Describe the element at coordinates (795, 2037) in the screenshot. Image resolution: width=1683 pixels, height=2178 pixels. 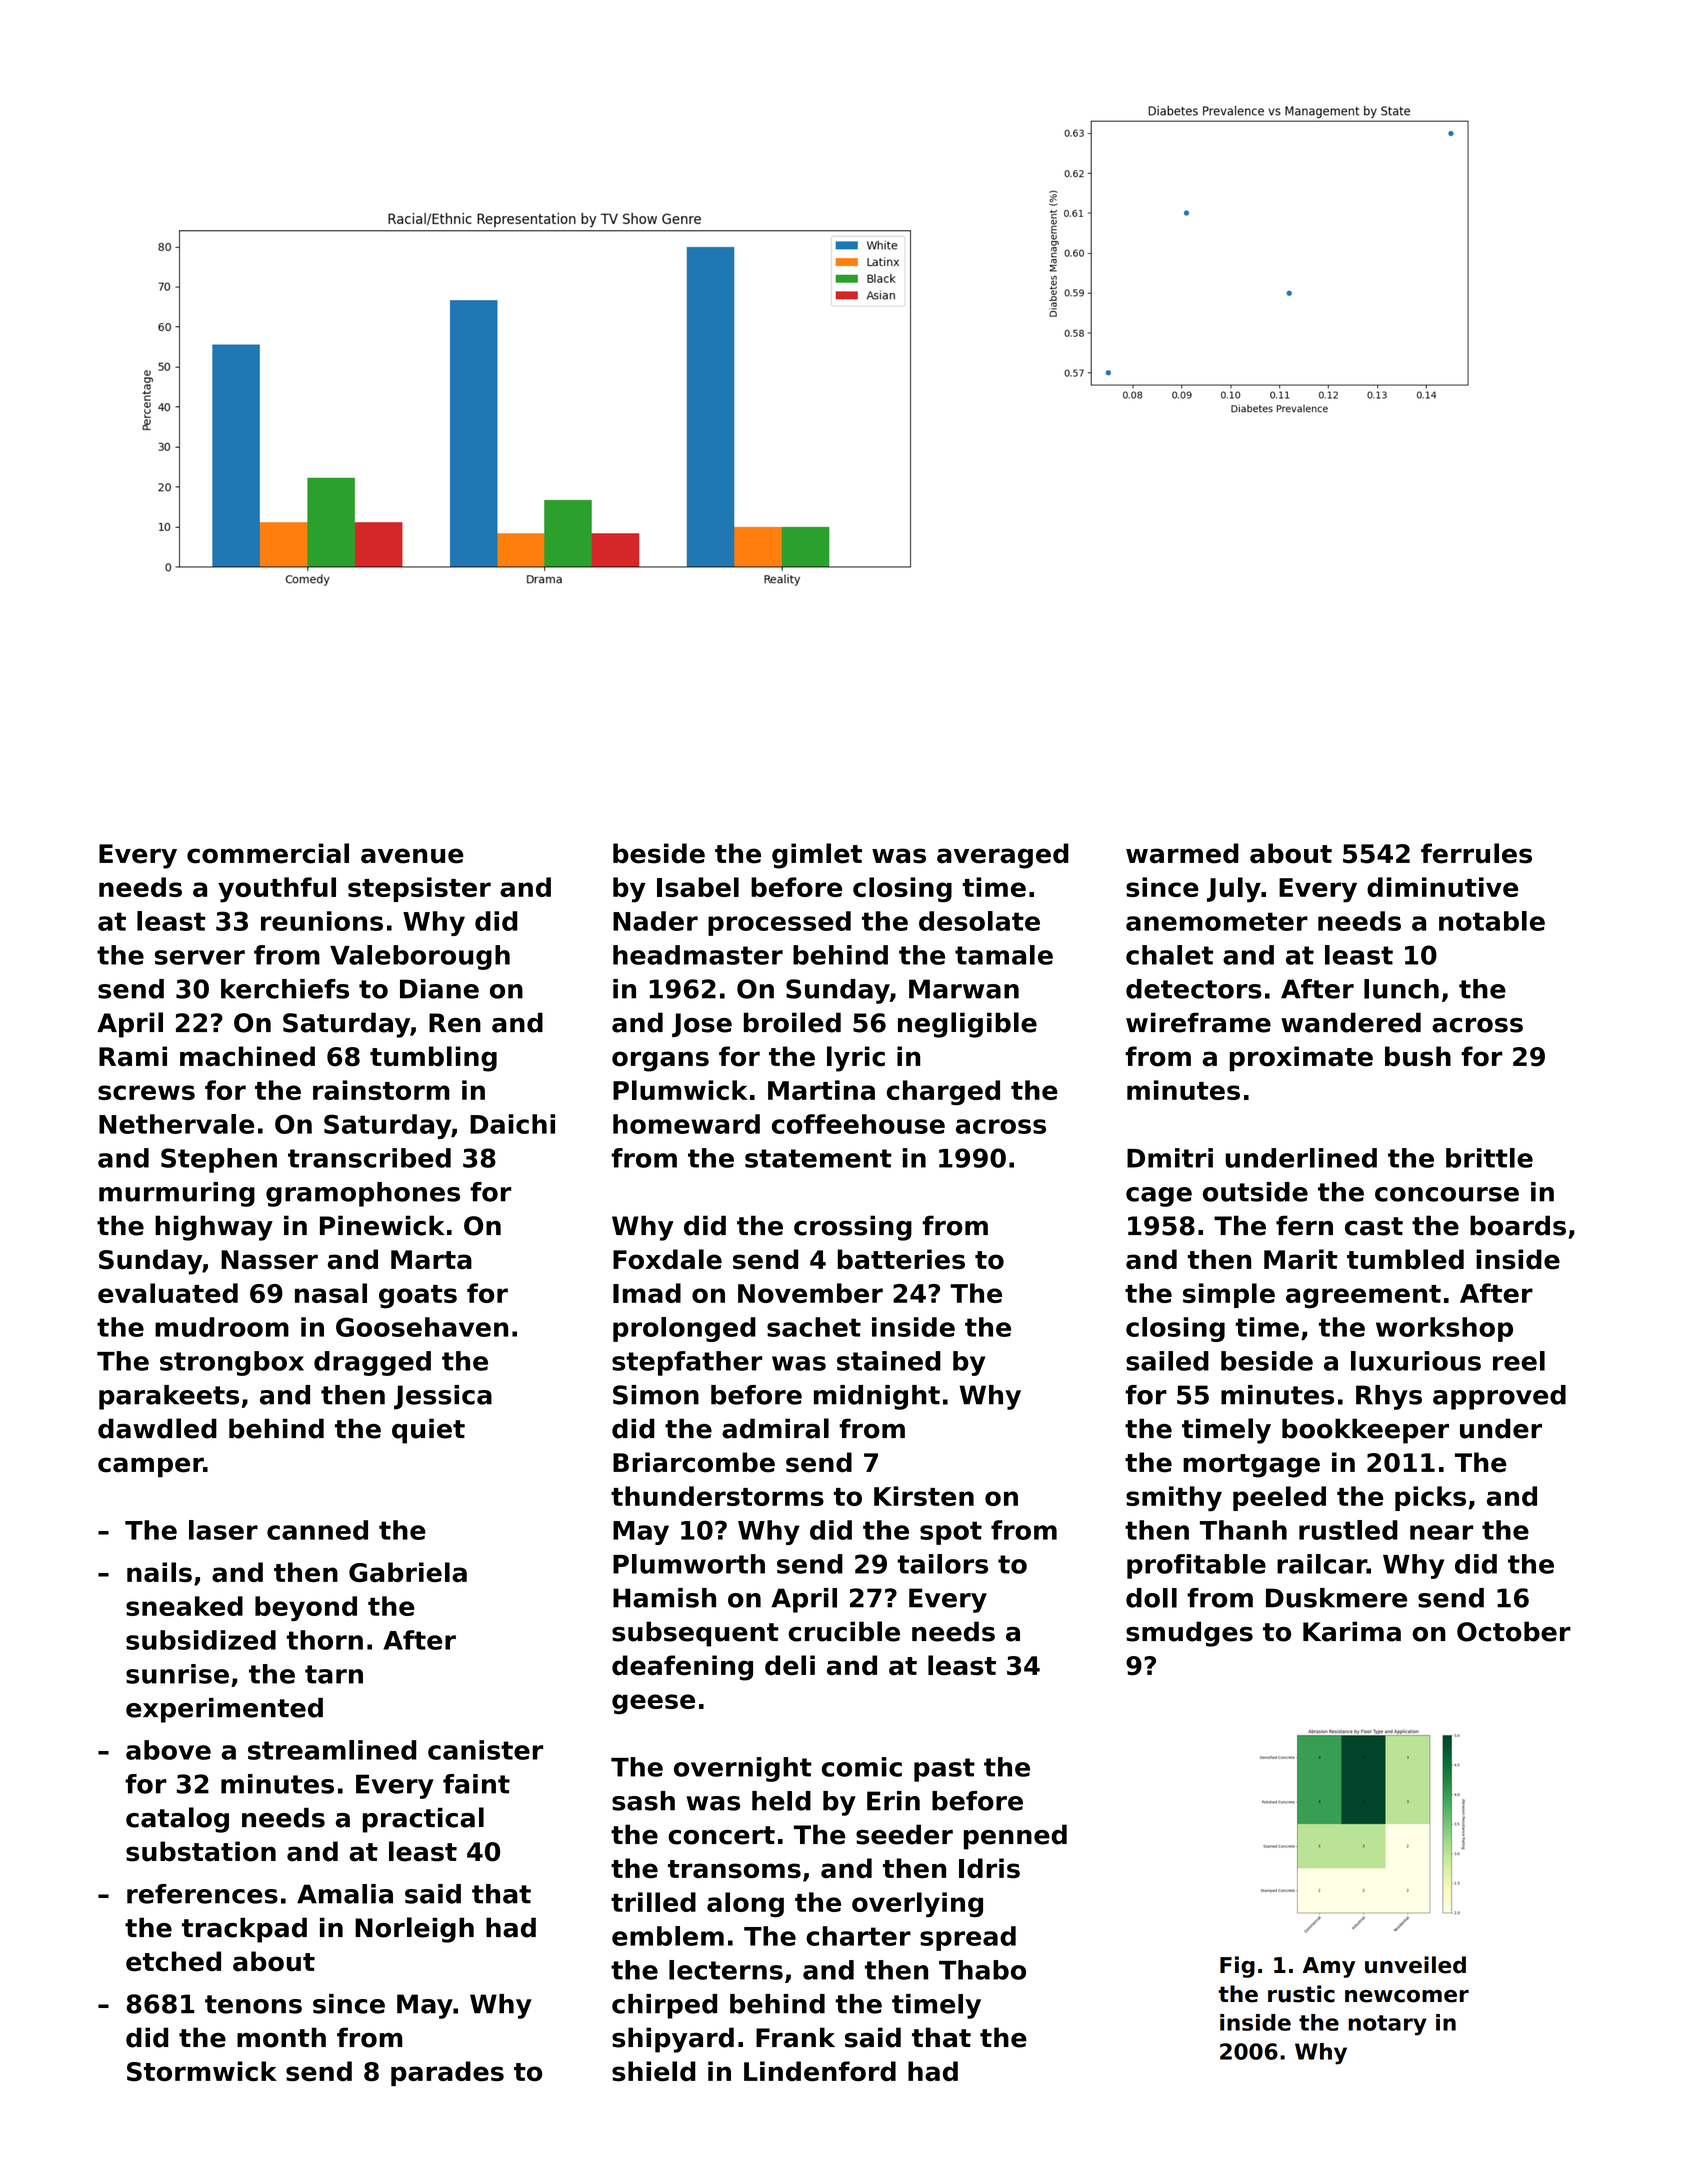
I see `Frank` at that location.
